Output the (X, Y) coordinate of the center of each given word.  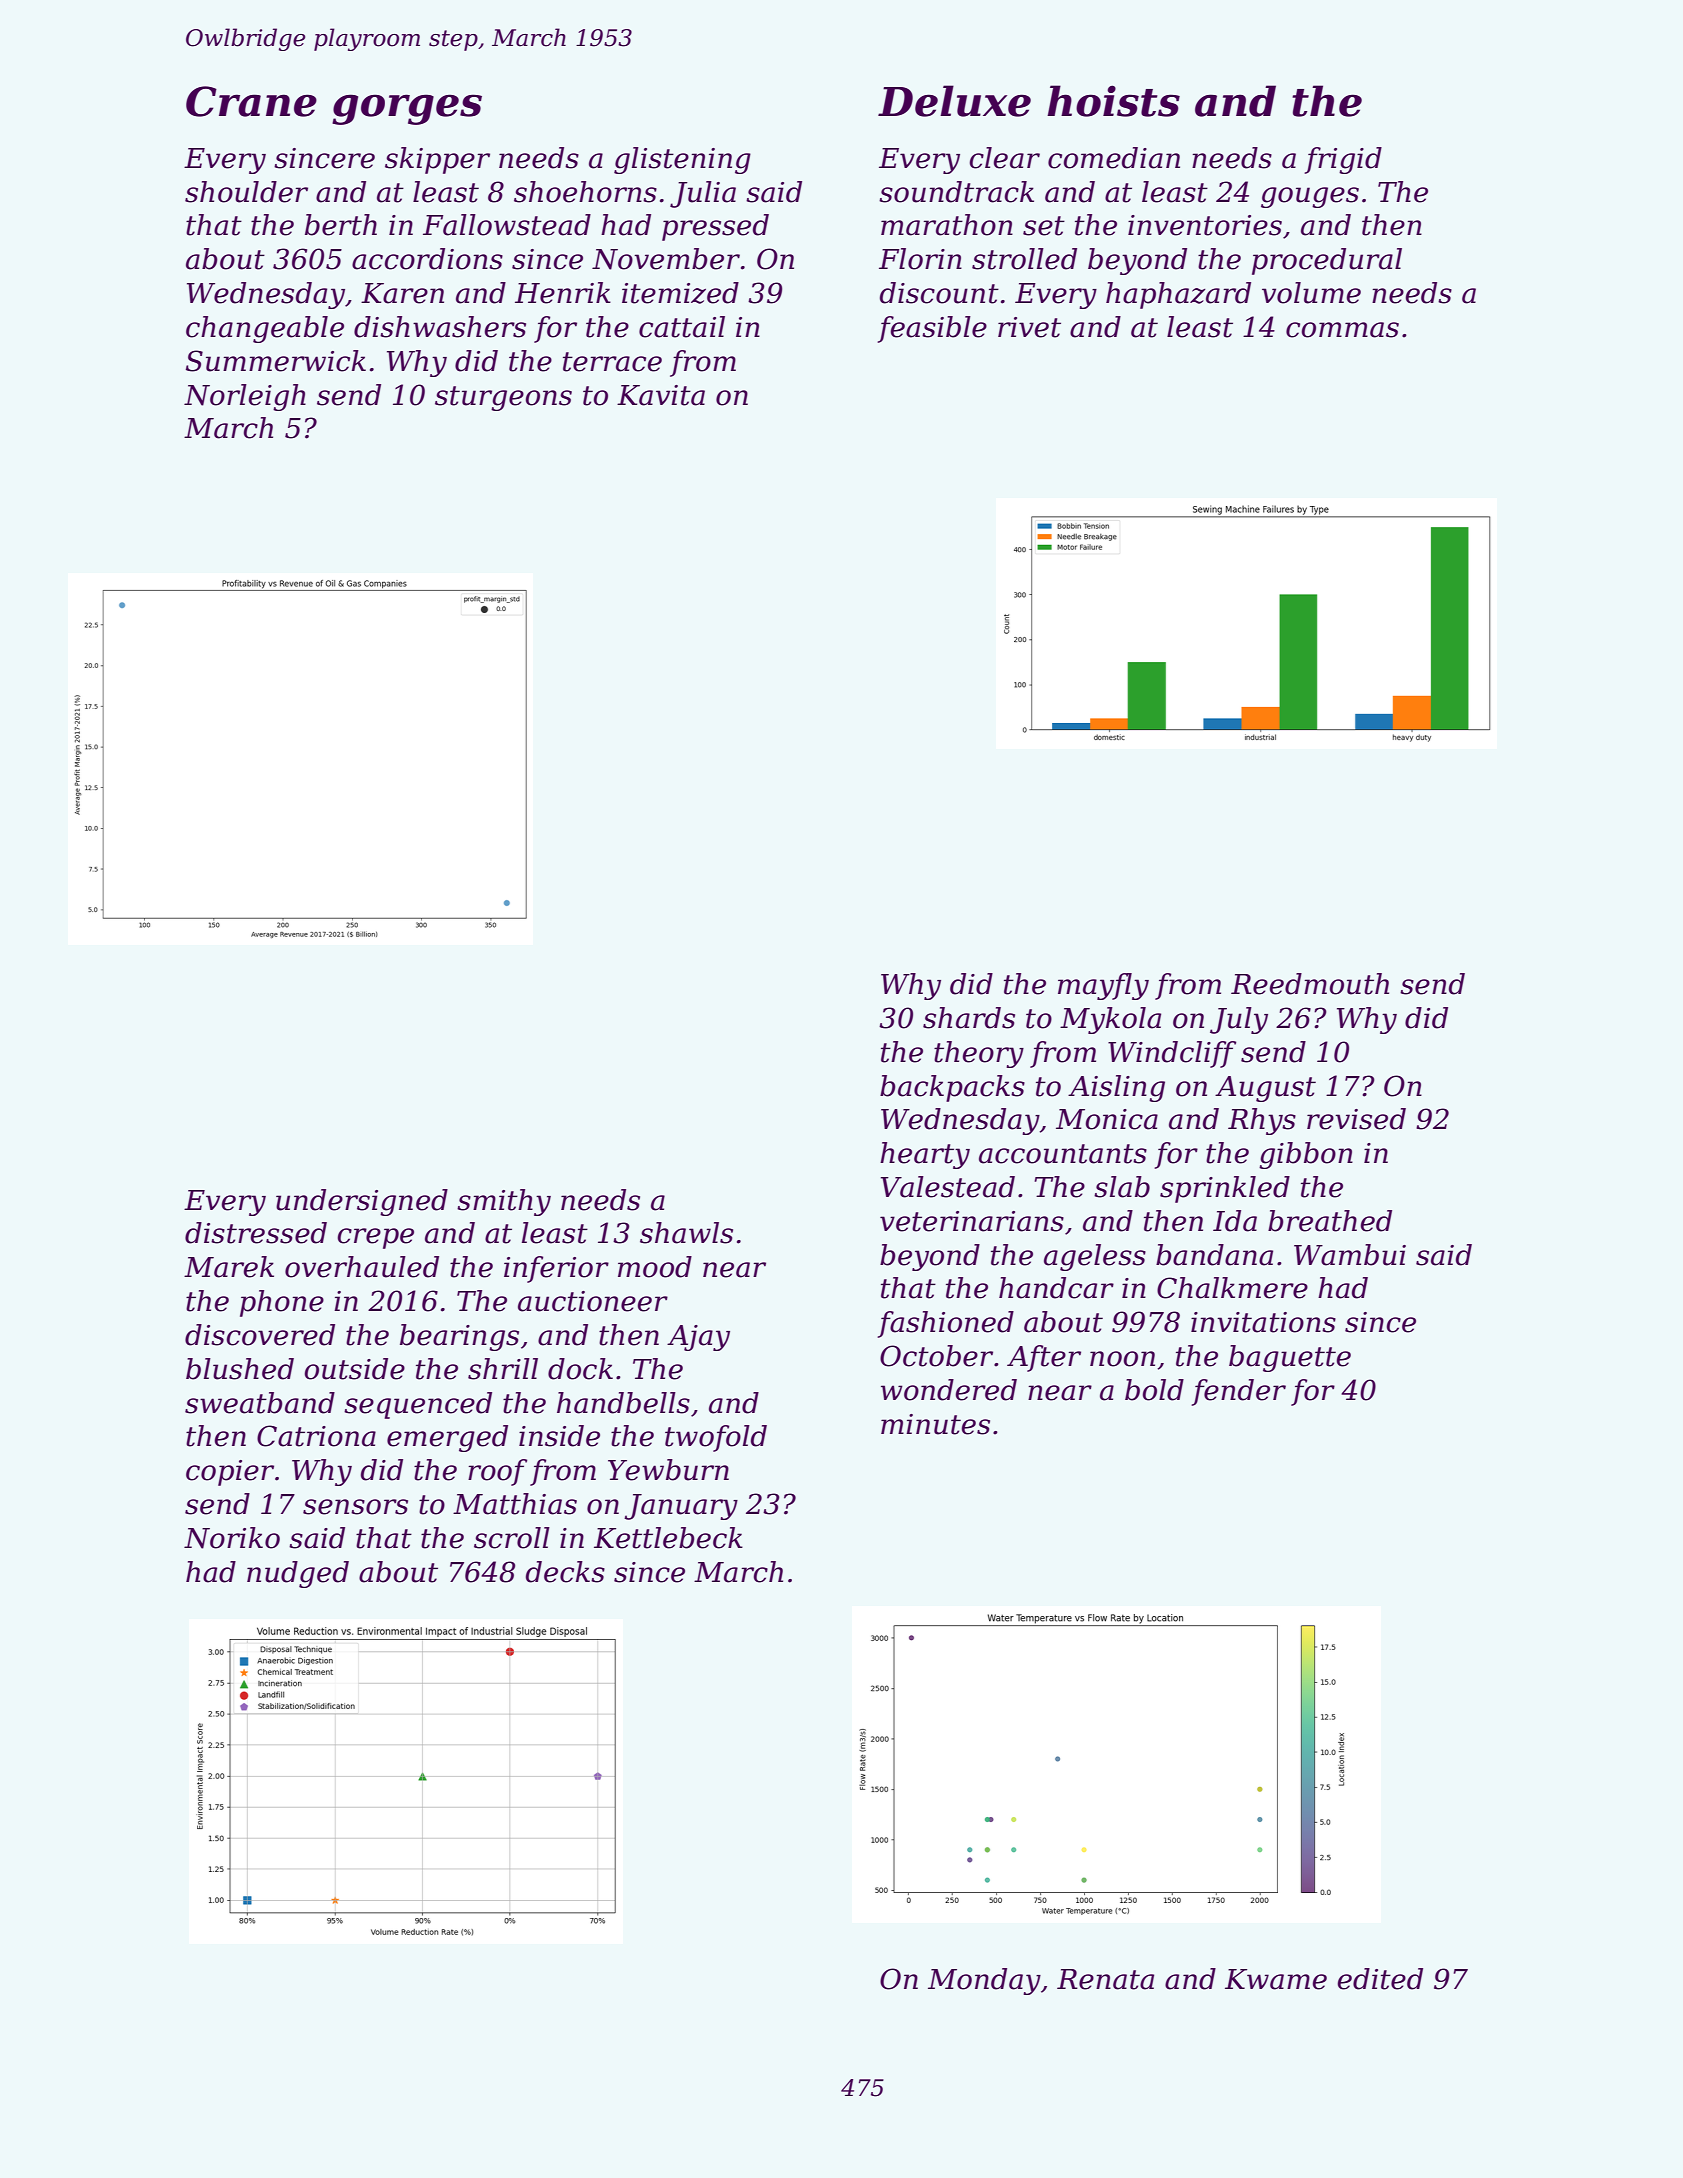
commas (1342, 330)
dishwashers (440, 327)
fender (1238, 1392)
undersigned (362, 1202)
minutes (935, 1424)
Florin (920, 259)
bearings (459, 1337)
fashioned (945, 1324)
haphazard (1178, 295)
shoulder (246, 192)
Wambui (1350, 1255)
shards (969, 1018)
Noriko (232, 1538)
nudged (298, 1574)
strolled (1024, 259)
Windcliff (1172, 1054)
